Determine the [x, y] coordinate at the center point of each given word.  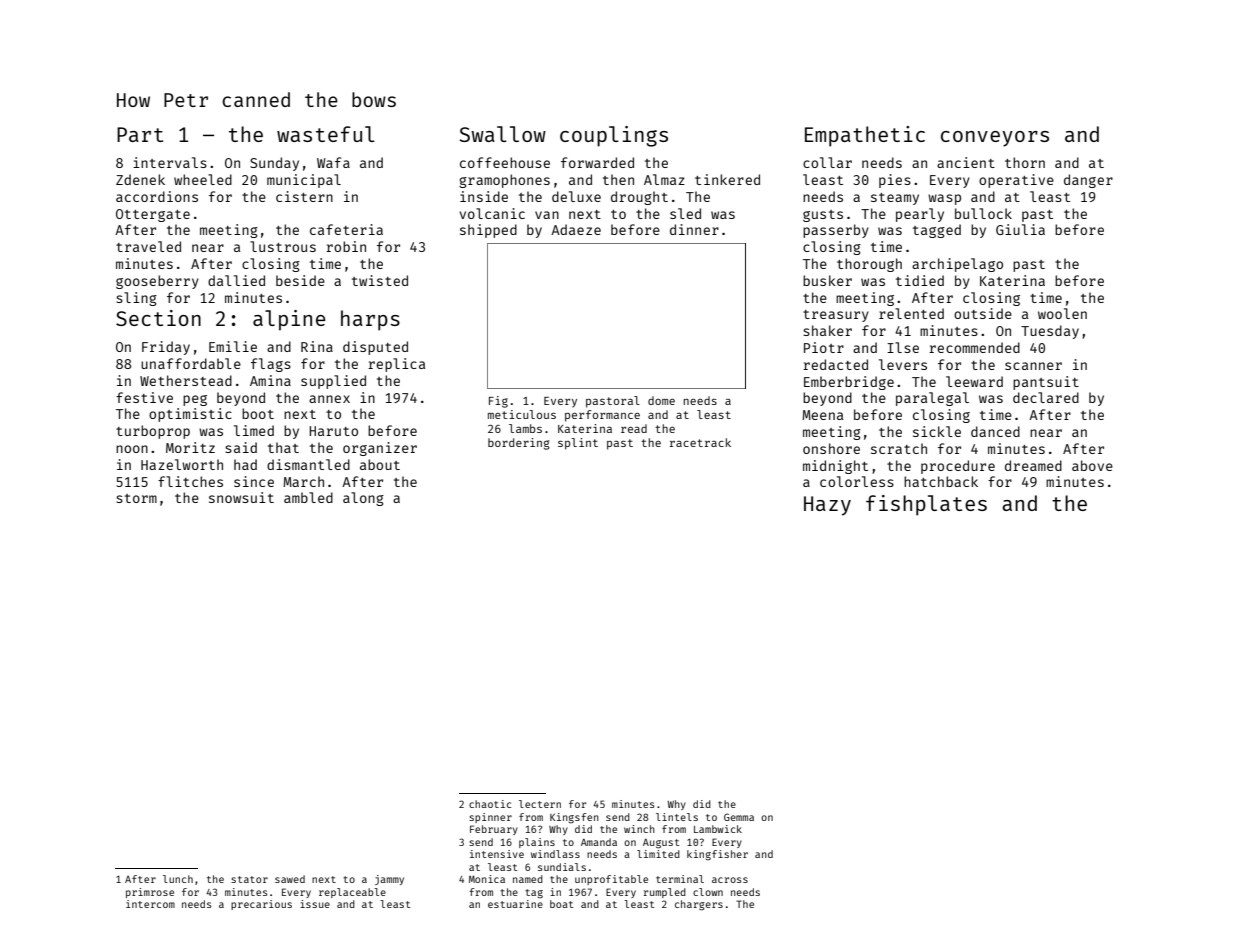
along [363, 499]
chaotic [490, 804]
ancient [966, 162]
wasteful [326, 134]
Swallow [502, 134]
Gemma [739, 817]
